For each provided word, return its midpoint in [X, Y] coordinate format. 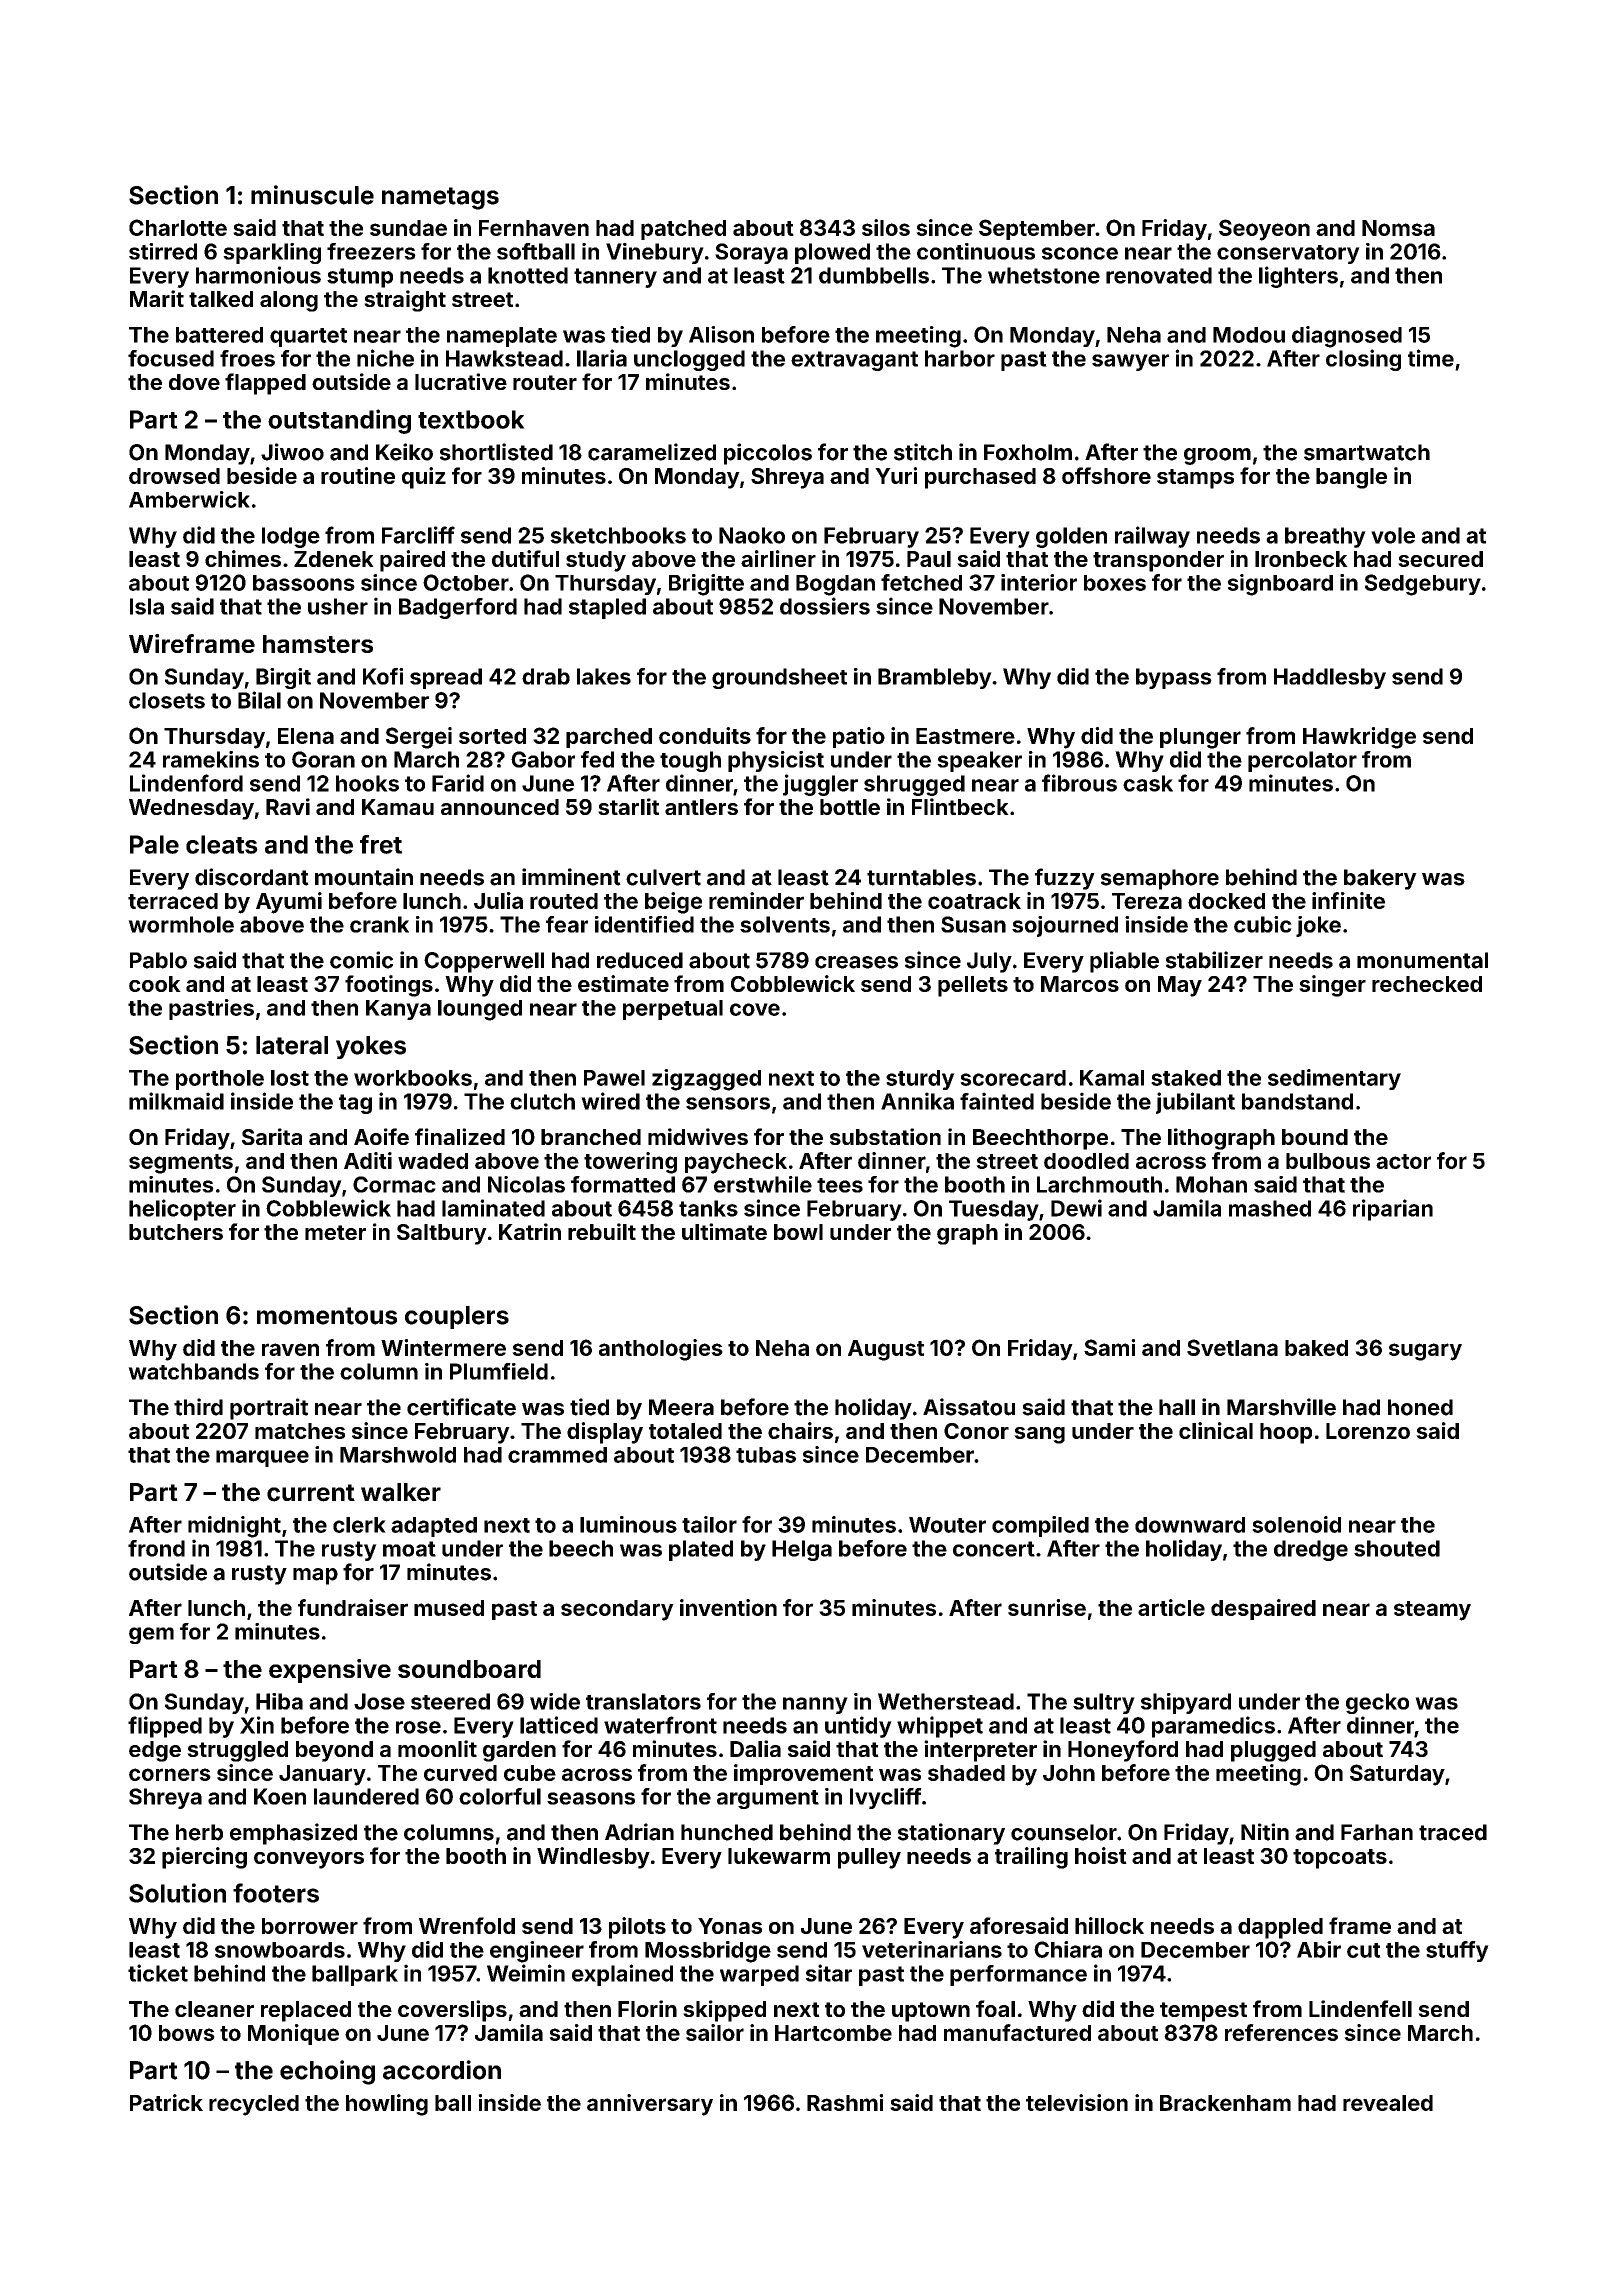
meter [335, 1232]
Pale [154, 844]
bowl [798, 1232]
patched [683, 230]
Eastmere [965, 736]
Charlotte [178, 227]
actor [1403, 1161]
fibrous [1079, 783]
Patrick [166, 2102]
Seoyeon [1264, 230]
